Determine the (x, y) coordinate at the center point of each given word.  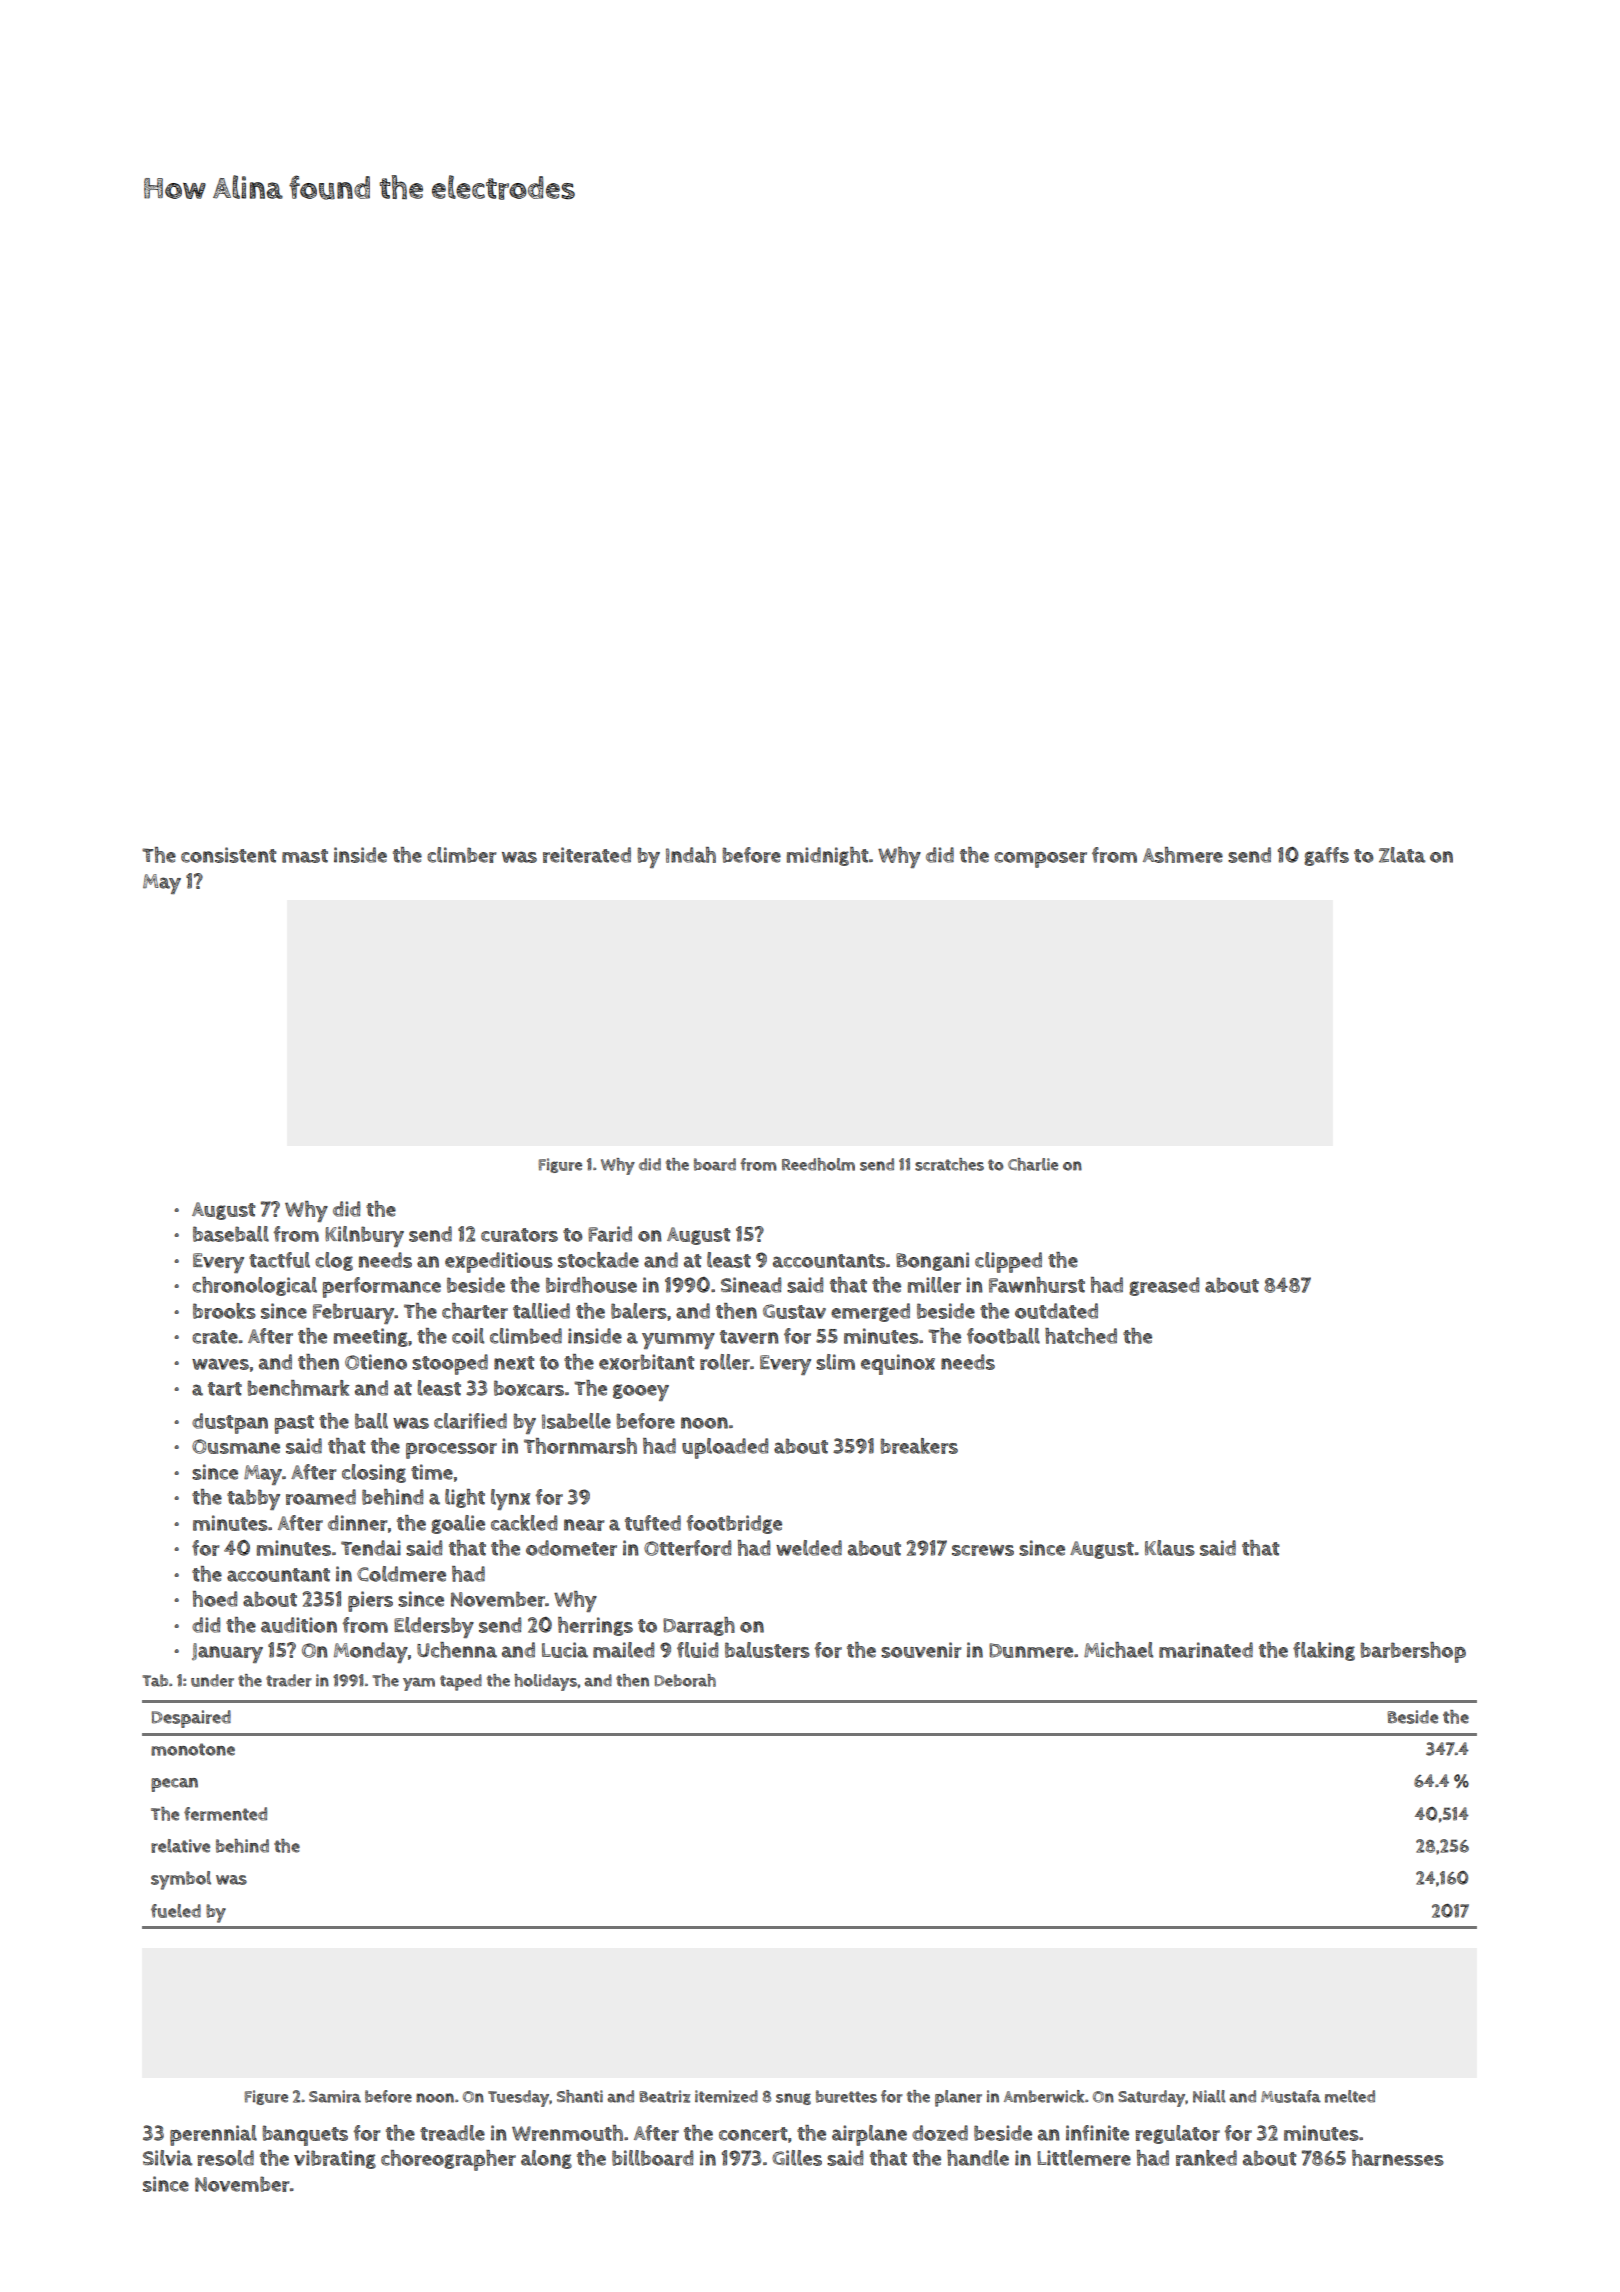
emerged (870, 1312)
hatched (1081, 1336)
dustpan (230, 1423)
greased (1164, 1286)
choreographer (448, 2160)
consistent (229, 855)
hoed (215, 1599)
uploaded (725, 1448)
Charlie (1033, 1164)
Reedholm (818, 1164)
